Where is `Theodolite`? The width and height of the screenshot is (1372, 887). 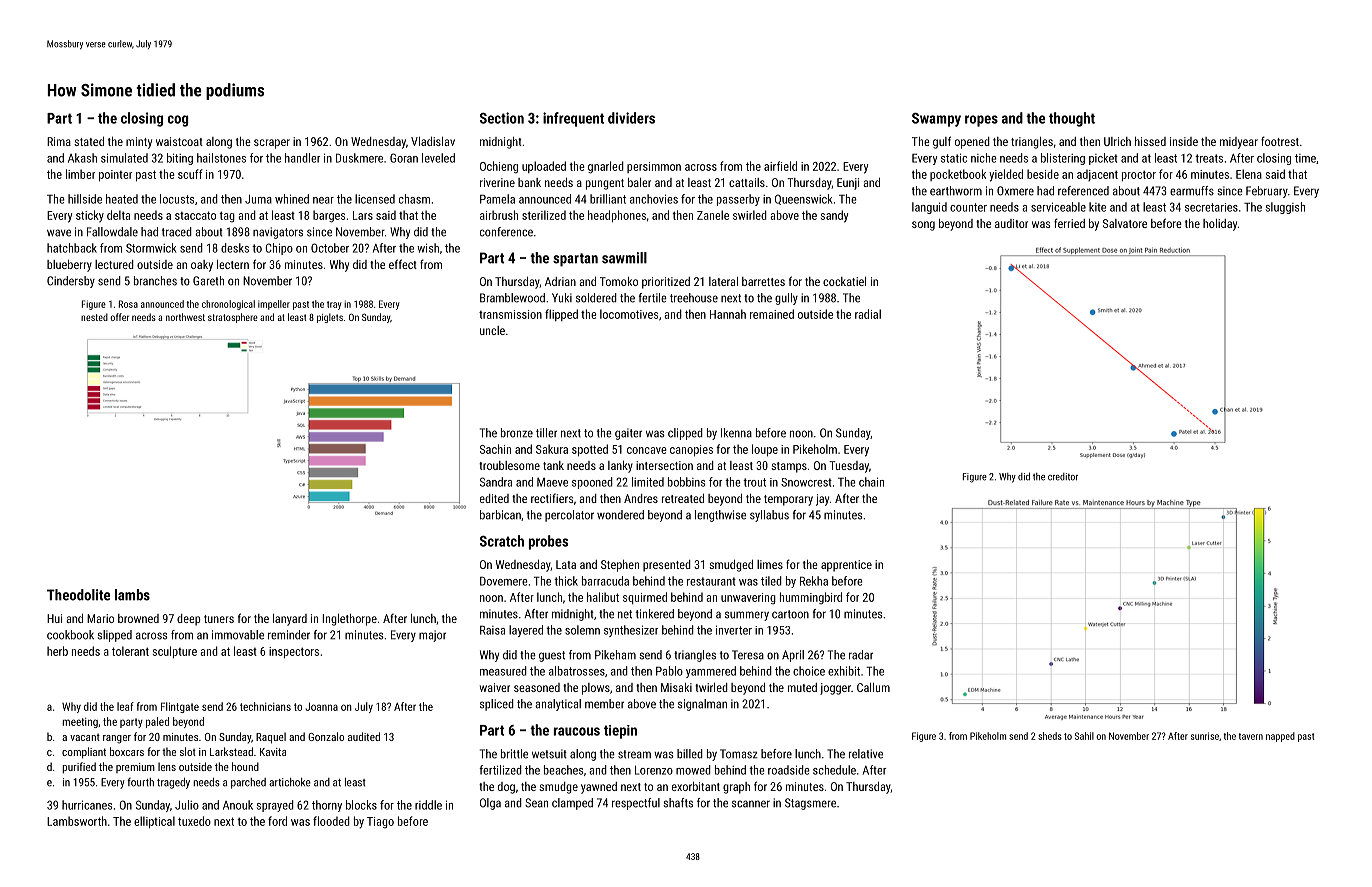 Theodolite is located at coordinates (78, 595).
